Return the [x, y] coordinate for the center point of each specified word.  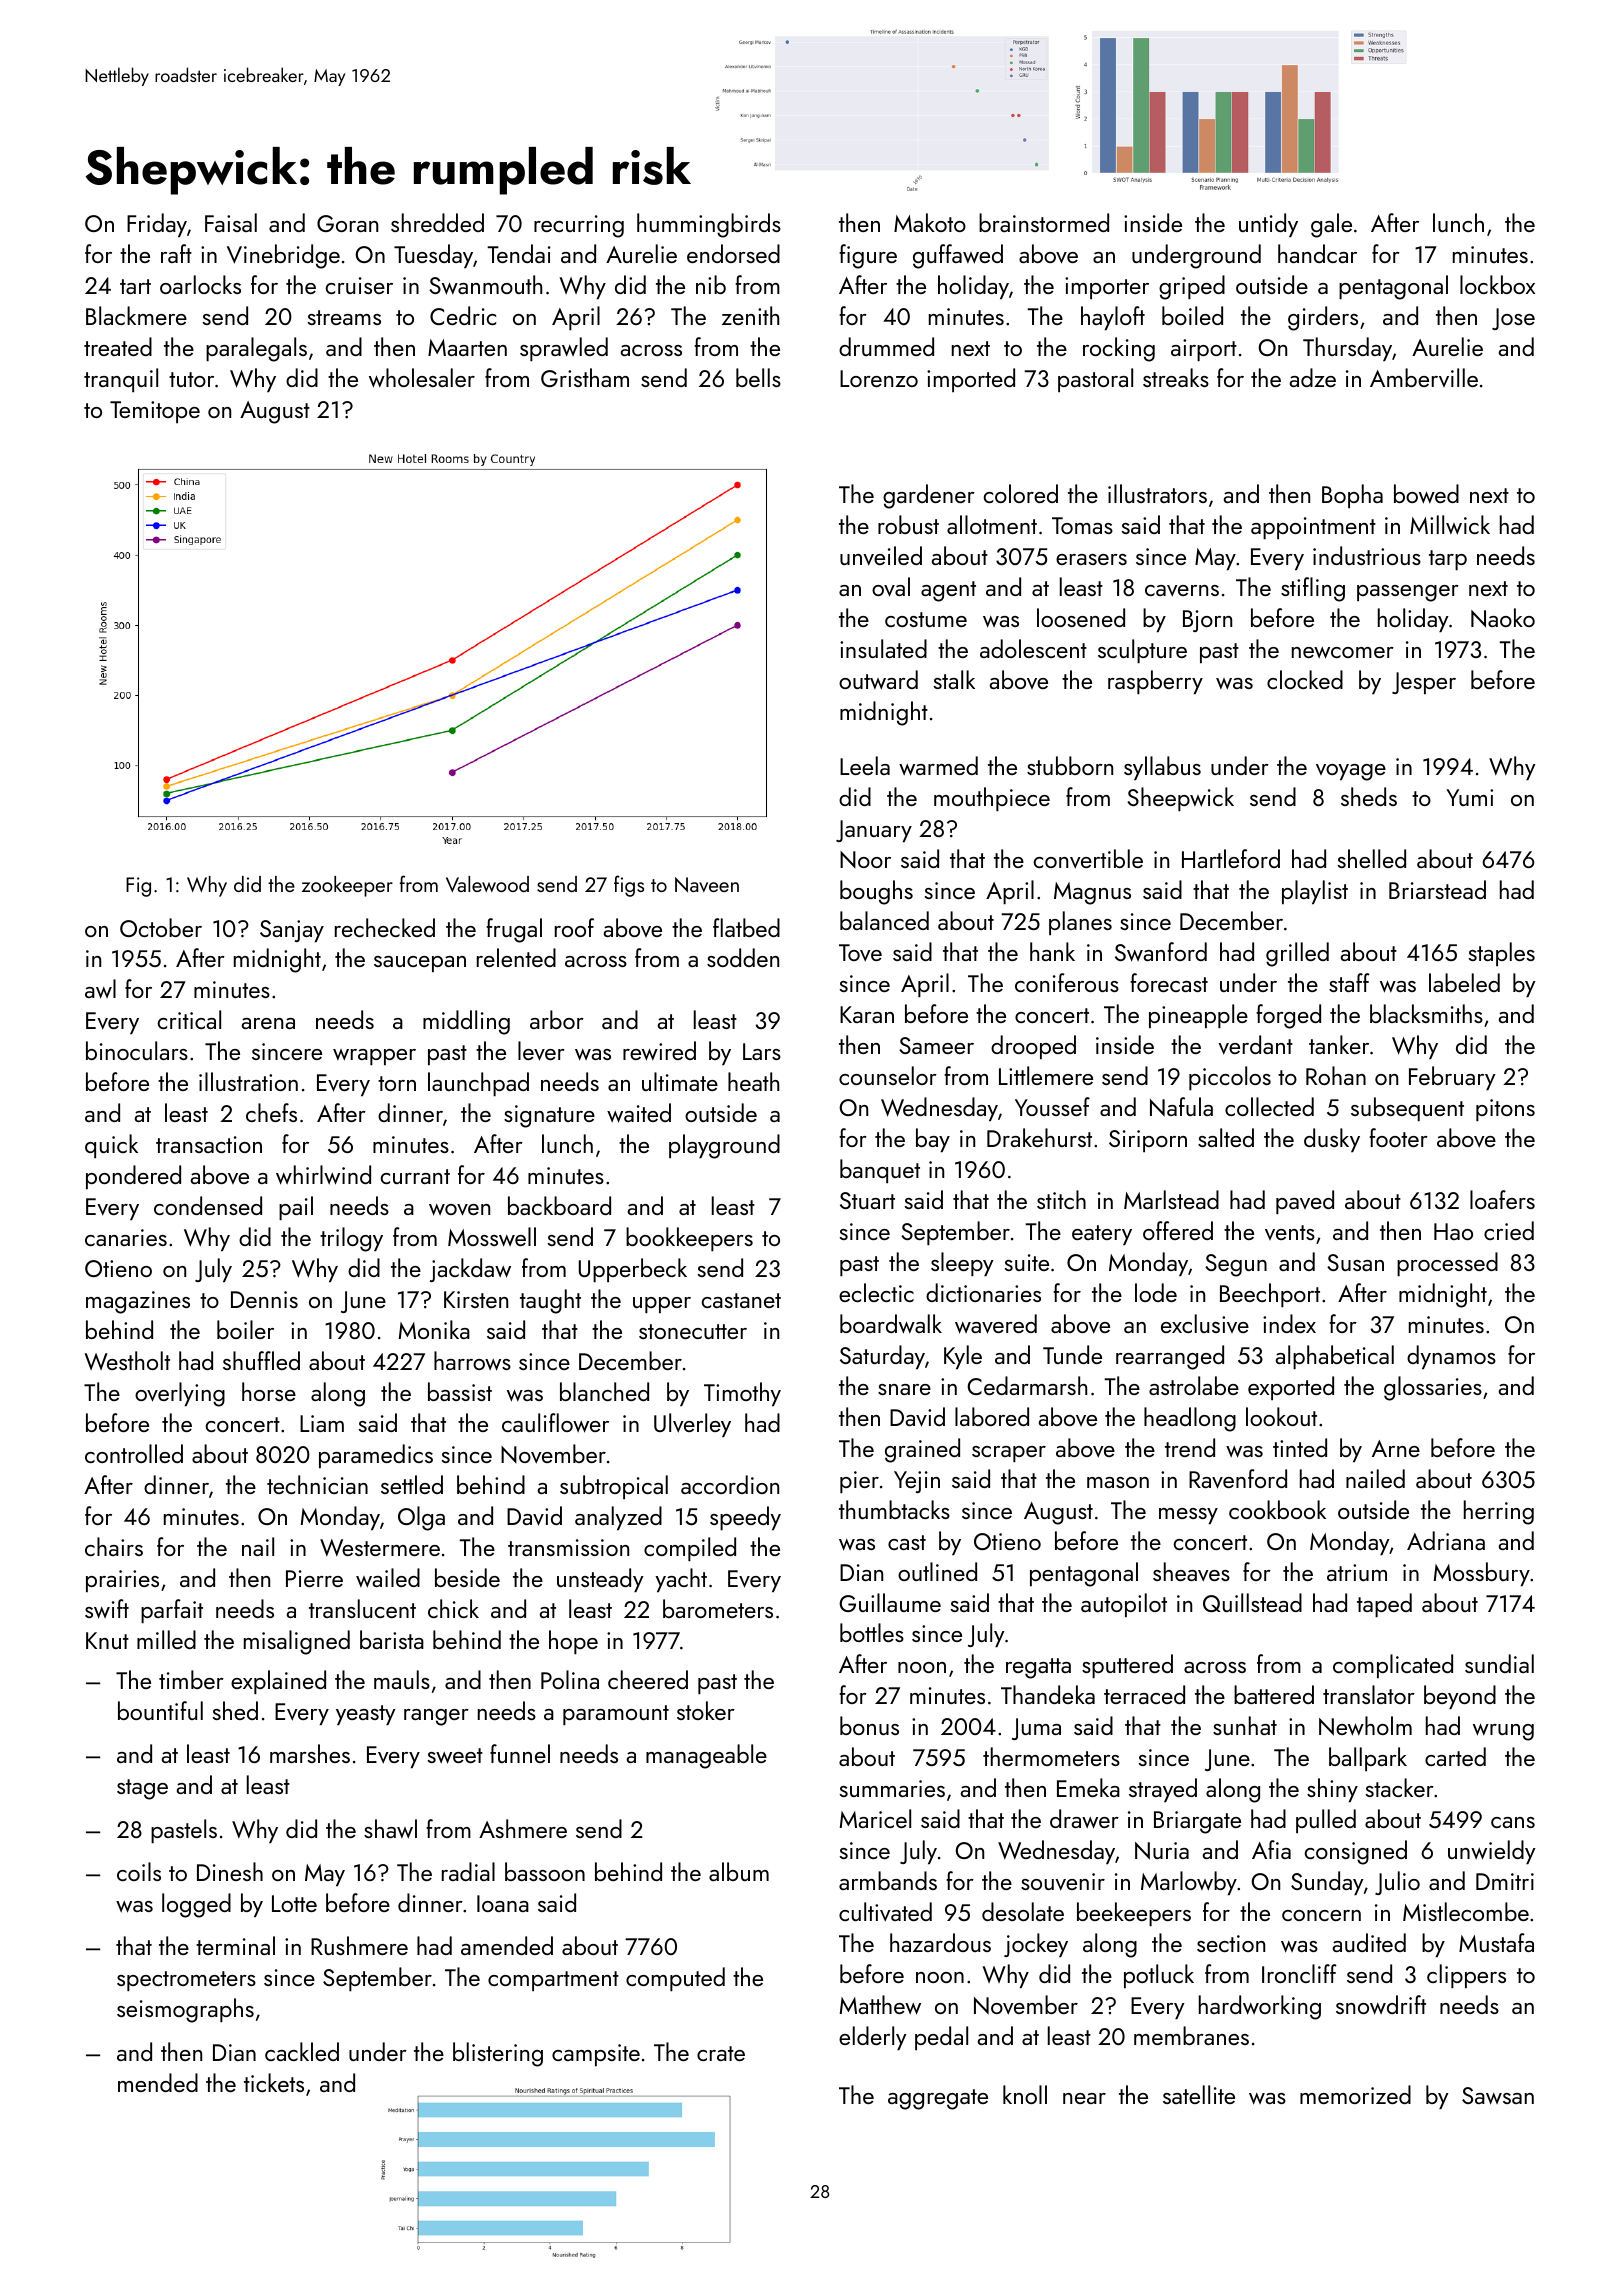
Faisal [231, 222]
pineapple [1198, 1016]
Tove [860, 953]
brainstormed [1044, 222]
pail [296, 1208]
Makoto [930, 222]
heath [753, 1081]
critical [189, 1019]
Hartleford [1231, 858]
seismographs [185, 2010]
